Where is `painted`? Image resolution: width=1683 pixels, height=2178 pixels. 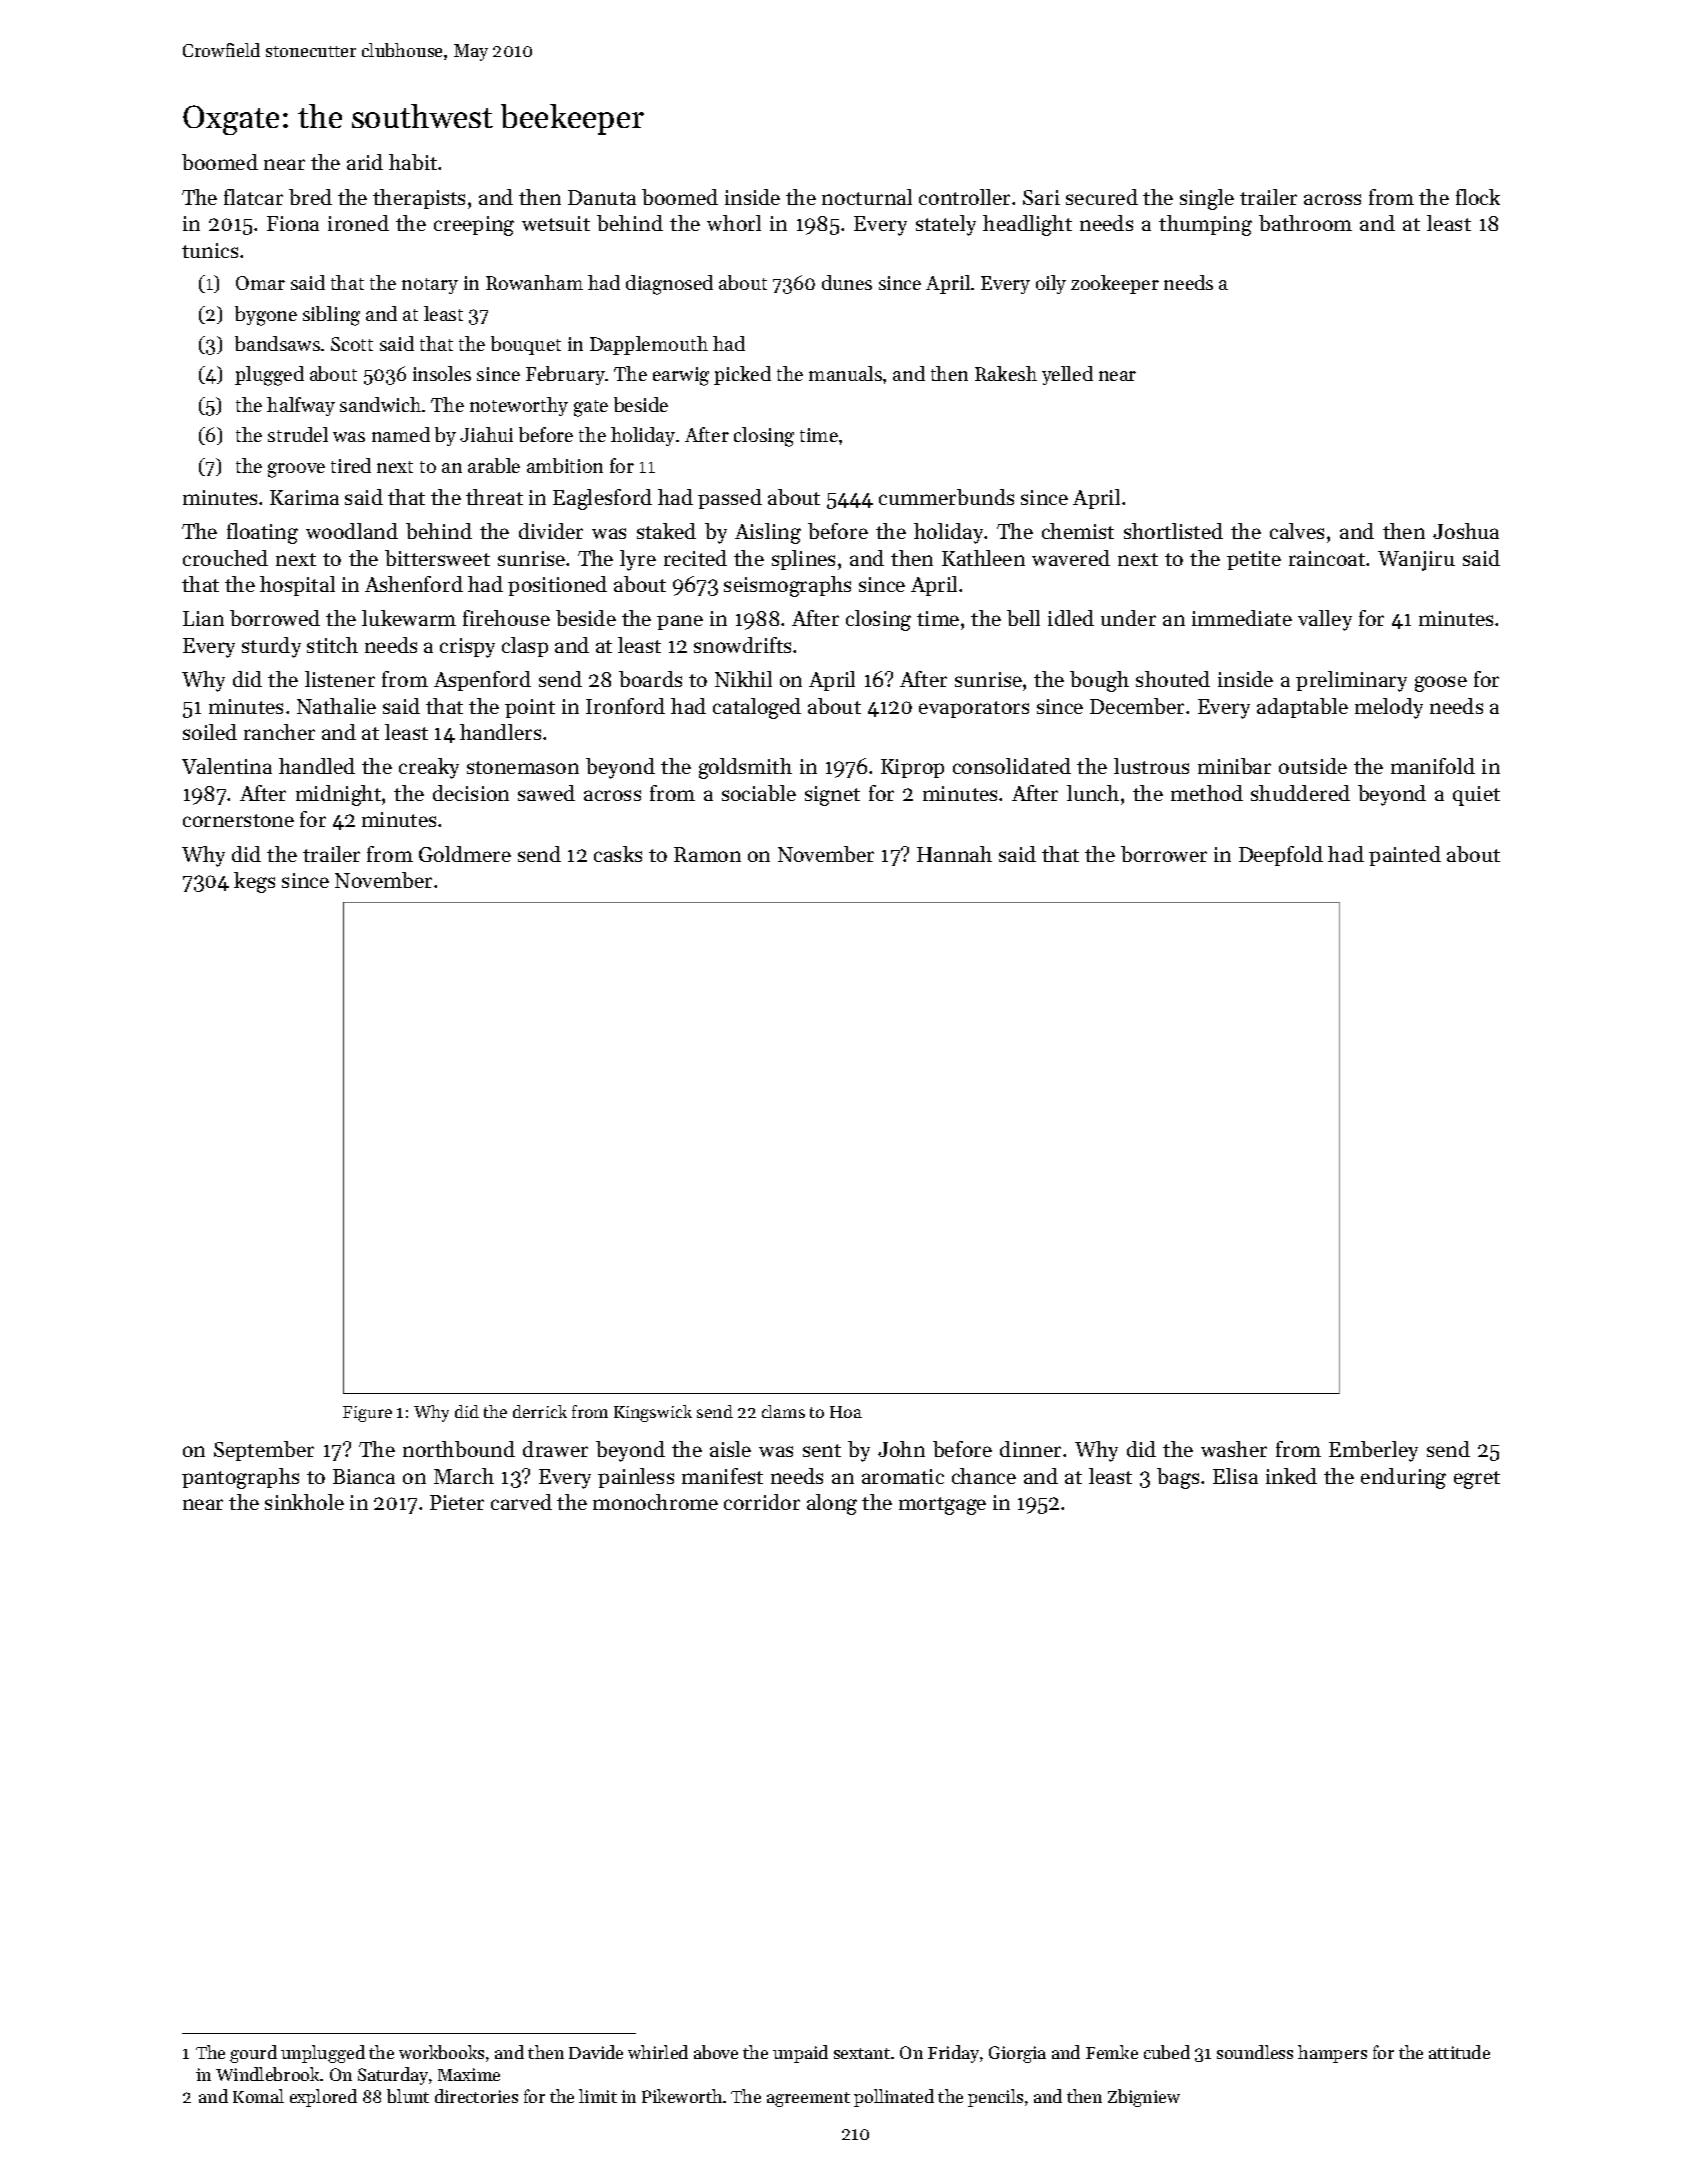
painted is located at coordinates (1405, 856).
